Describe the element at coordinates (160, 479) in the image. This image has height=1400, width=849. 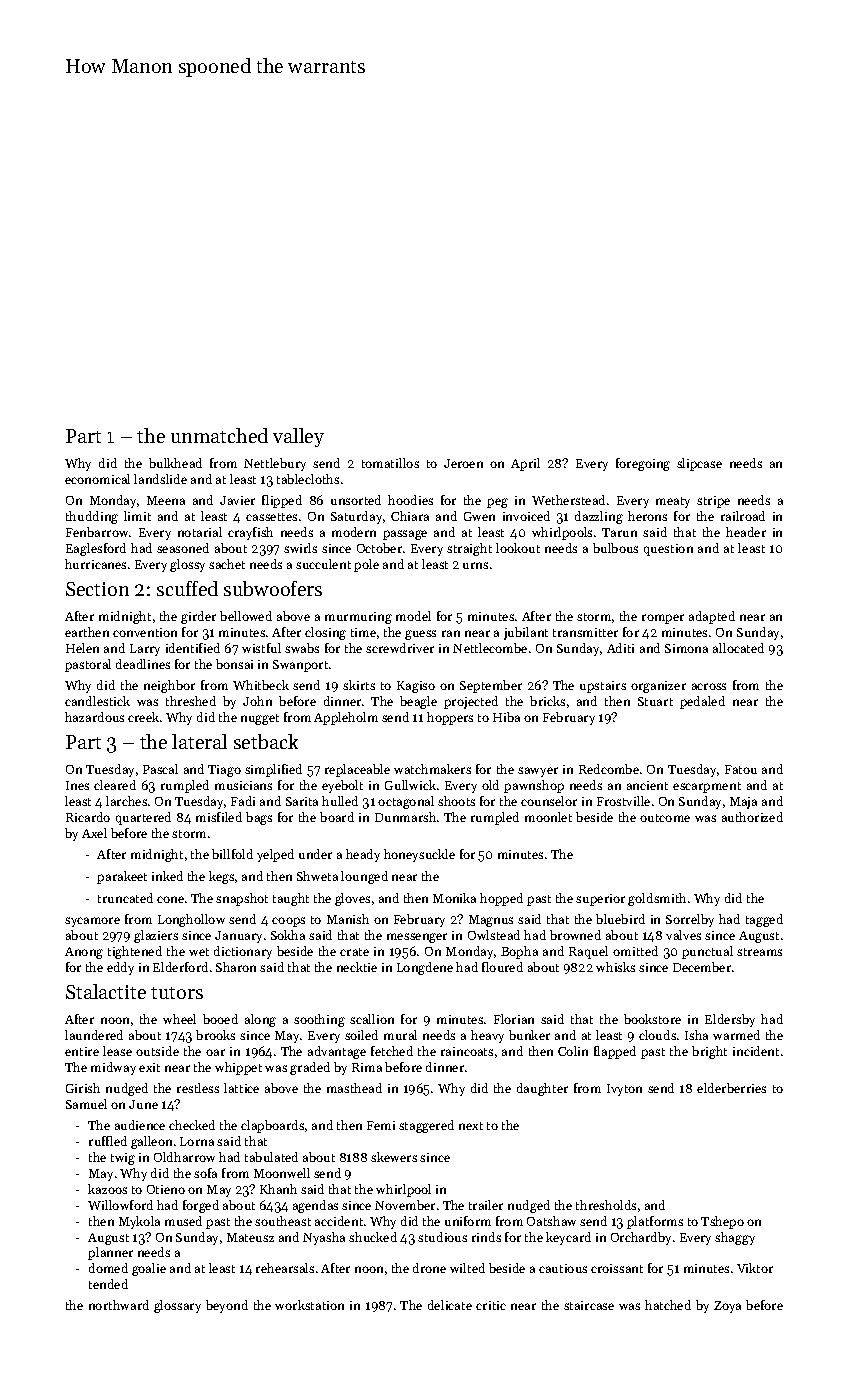
I see `landslide` at that location.
